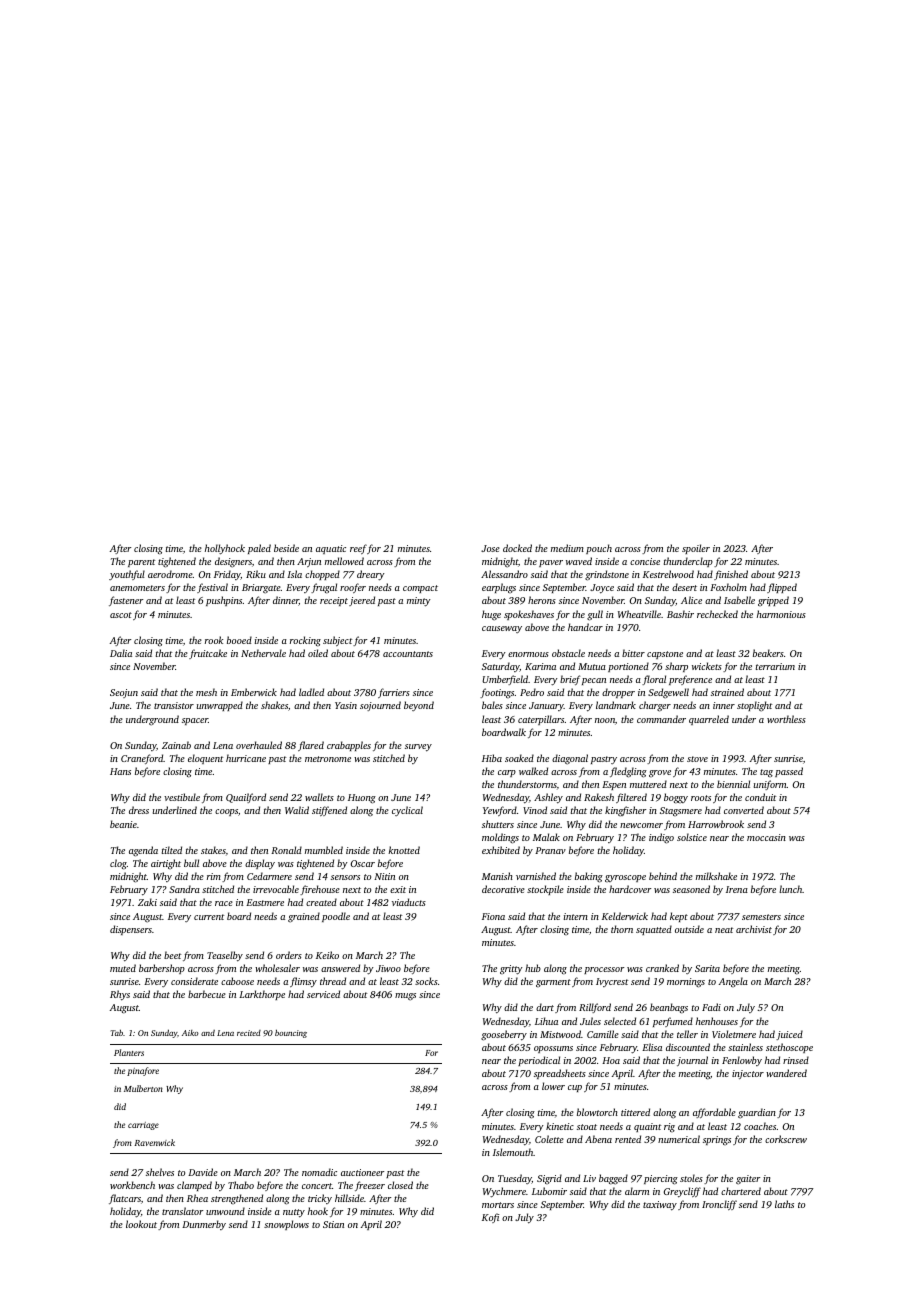 The height and width of the screenshot is (1308, 924). Describe the element at coordinates (553, 1049) in the screenshot. I see `opossums` at that location.
